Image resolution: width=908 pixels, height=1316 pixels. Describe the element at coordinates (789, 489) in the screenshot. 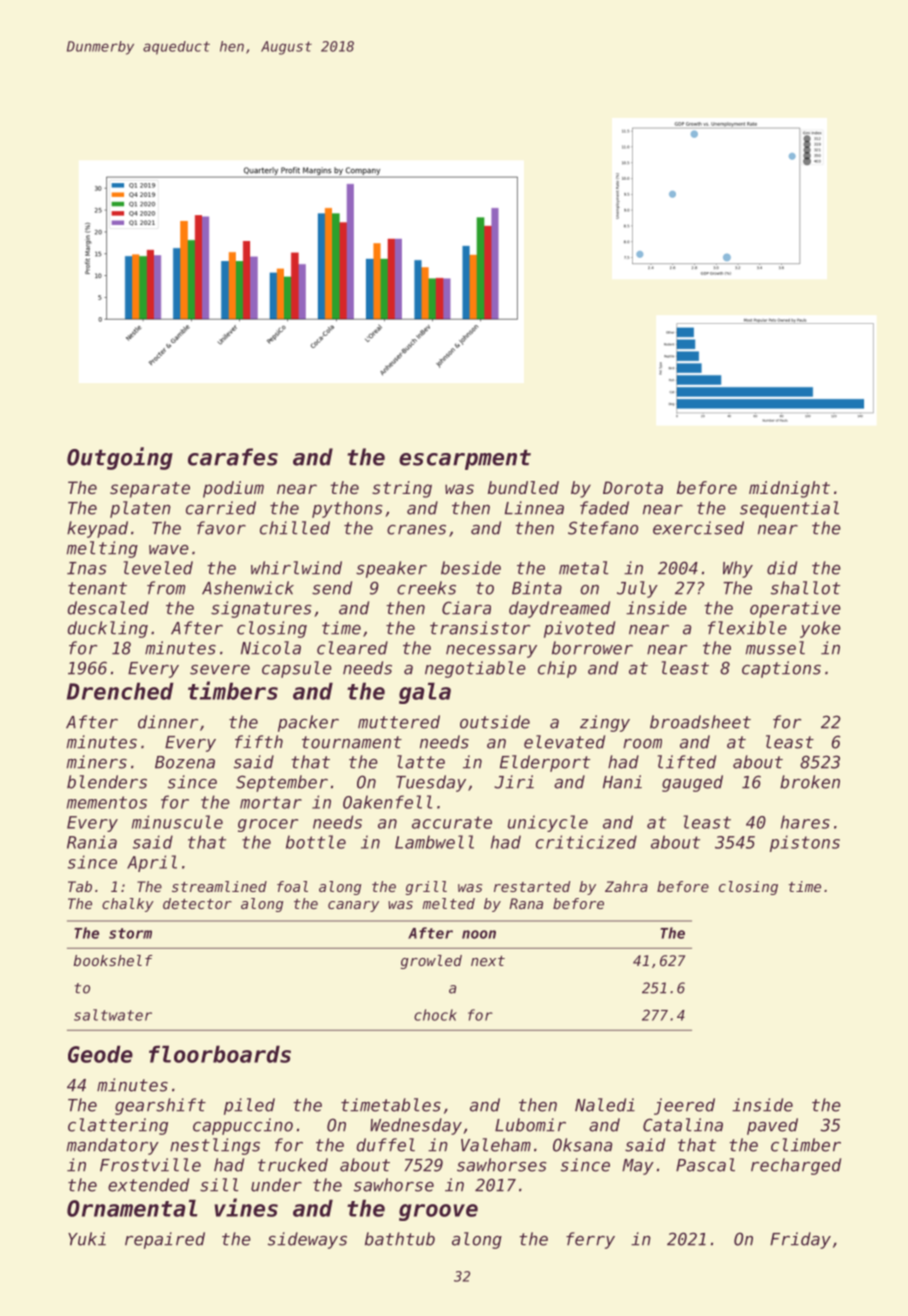

I see `midnight` at that location.
